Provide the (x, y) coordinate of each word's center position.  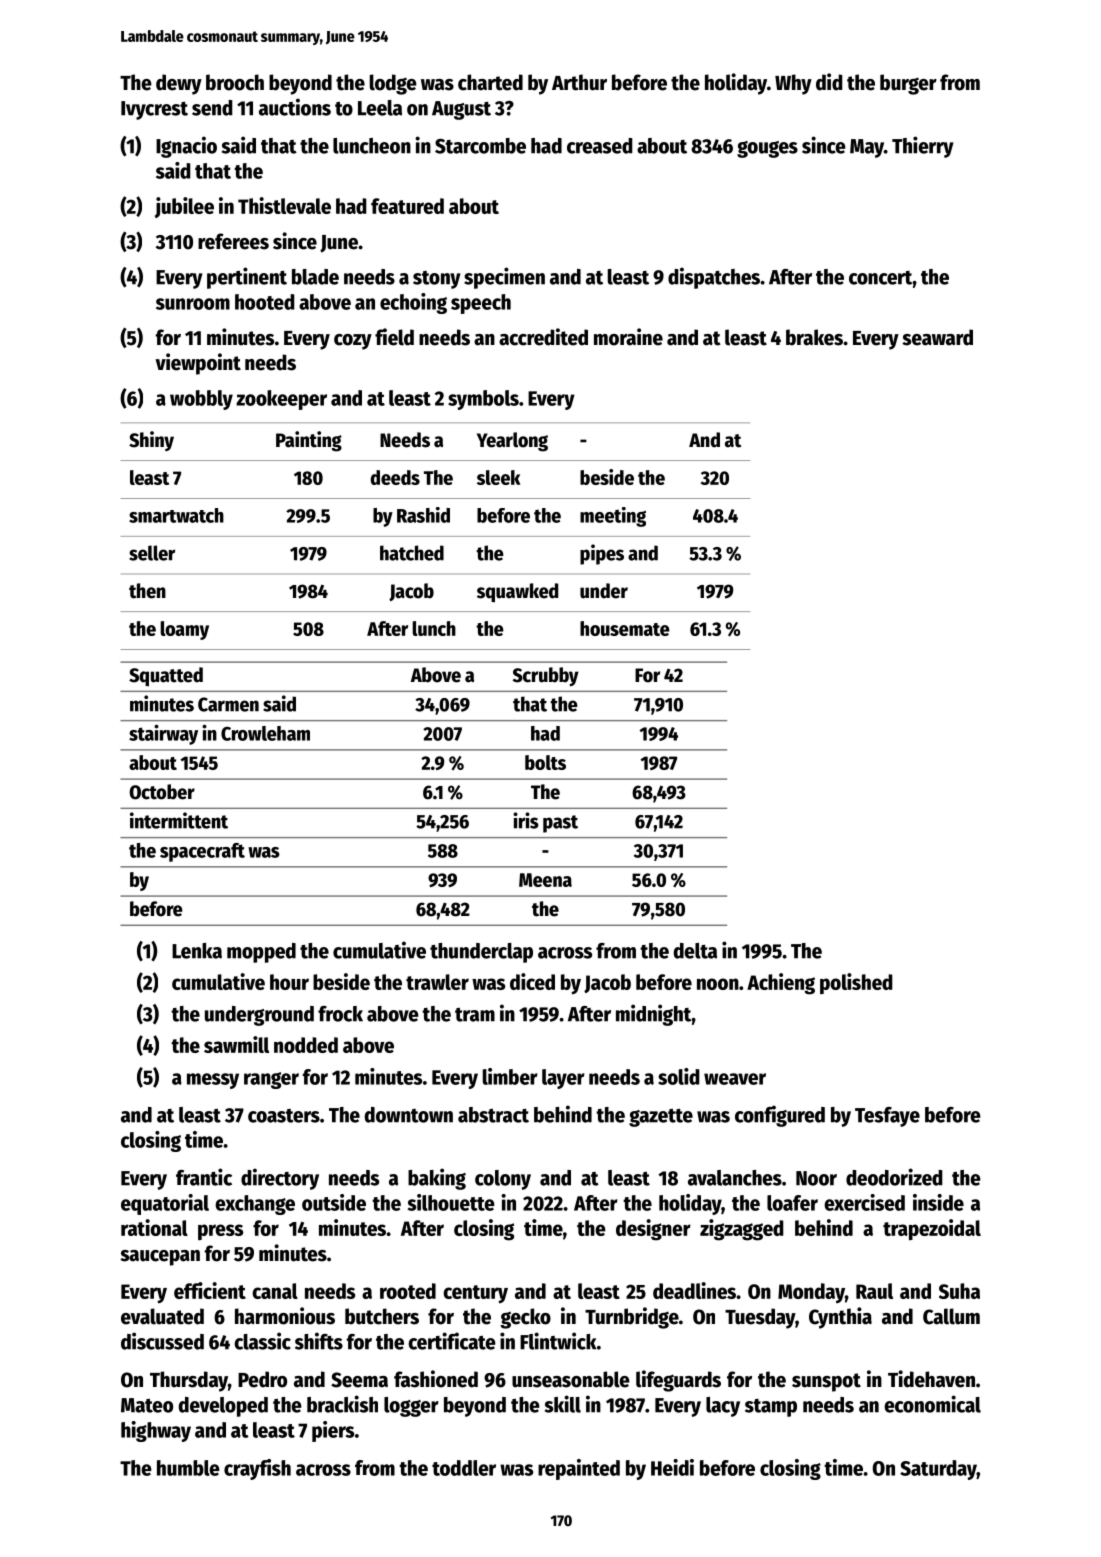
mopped (261, 953)
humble (188, 1468)
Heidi (672, 1467)
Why (793, 84)
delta (695, 951)
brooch (235, 82)
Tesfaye (887, 1117)
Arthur (579, 82)
